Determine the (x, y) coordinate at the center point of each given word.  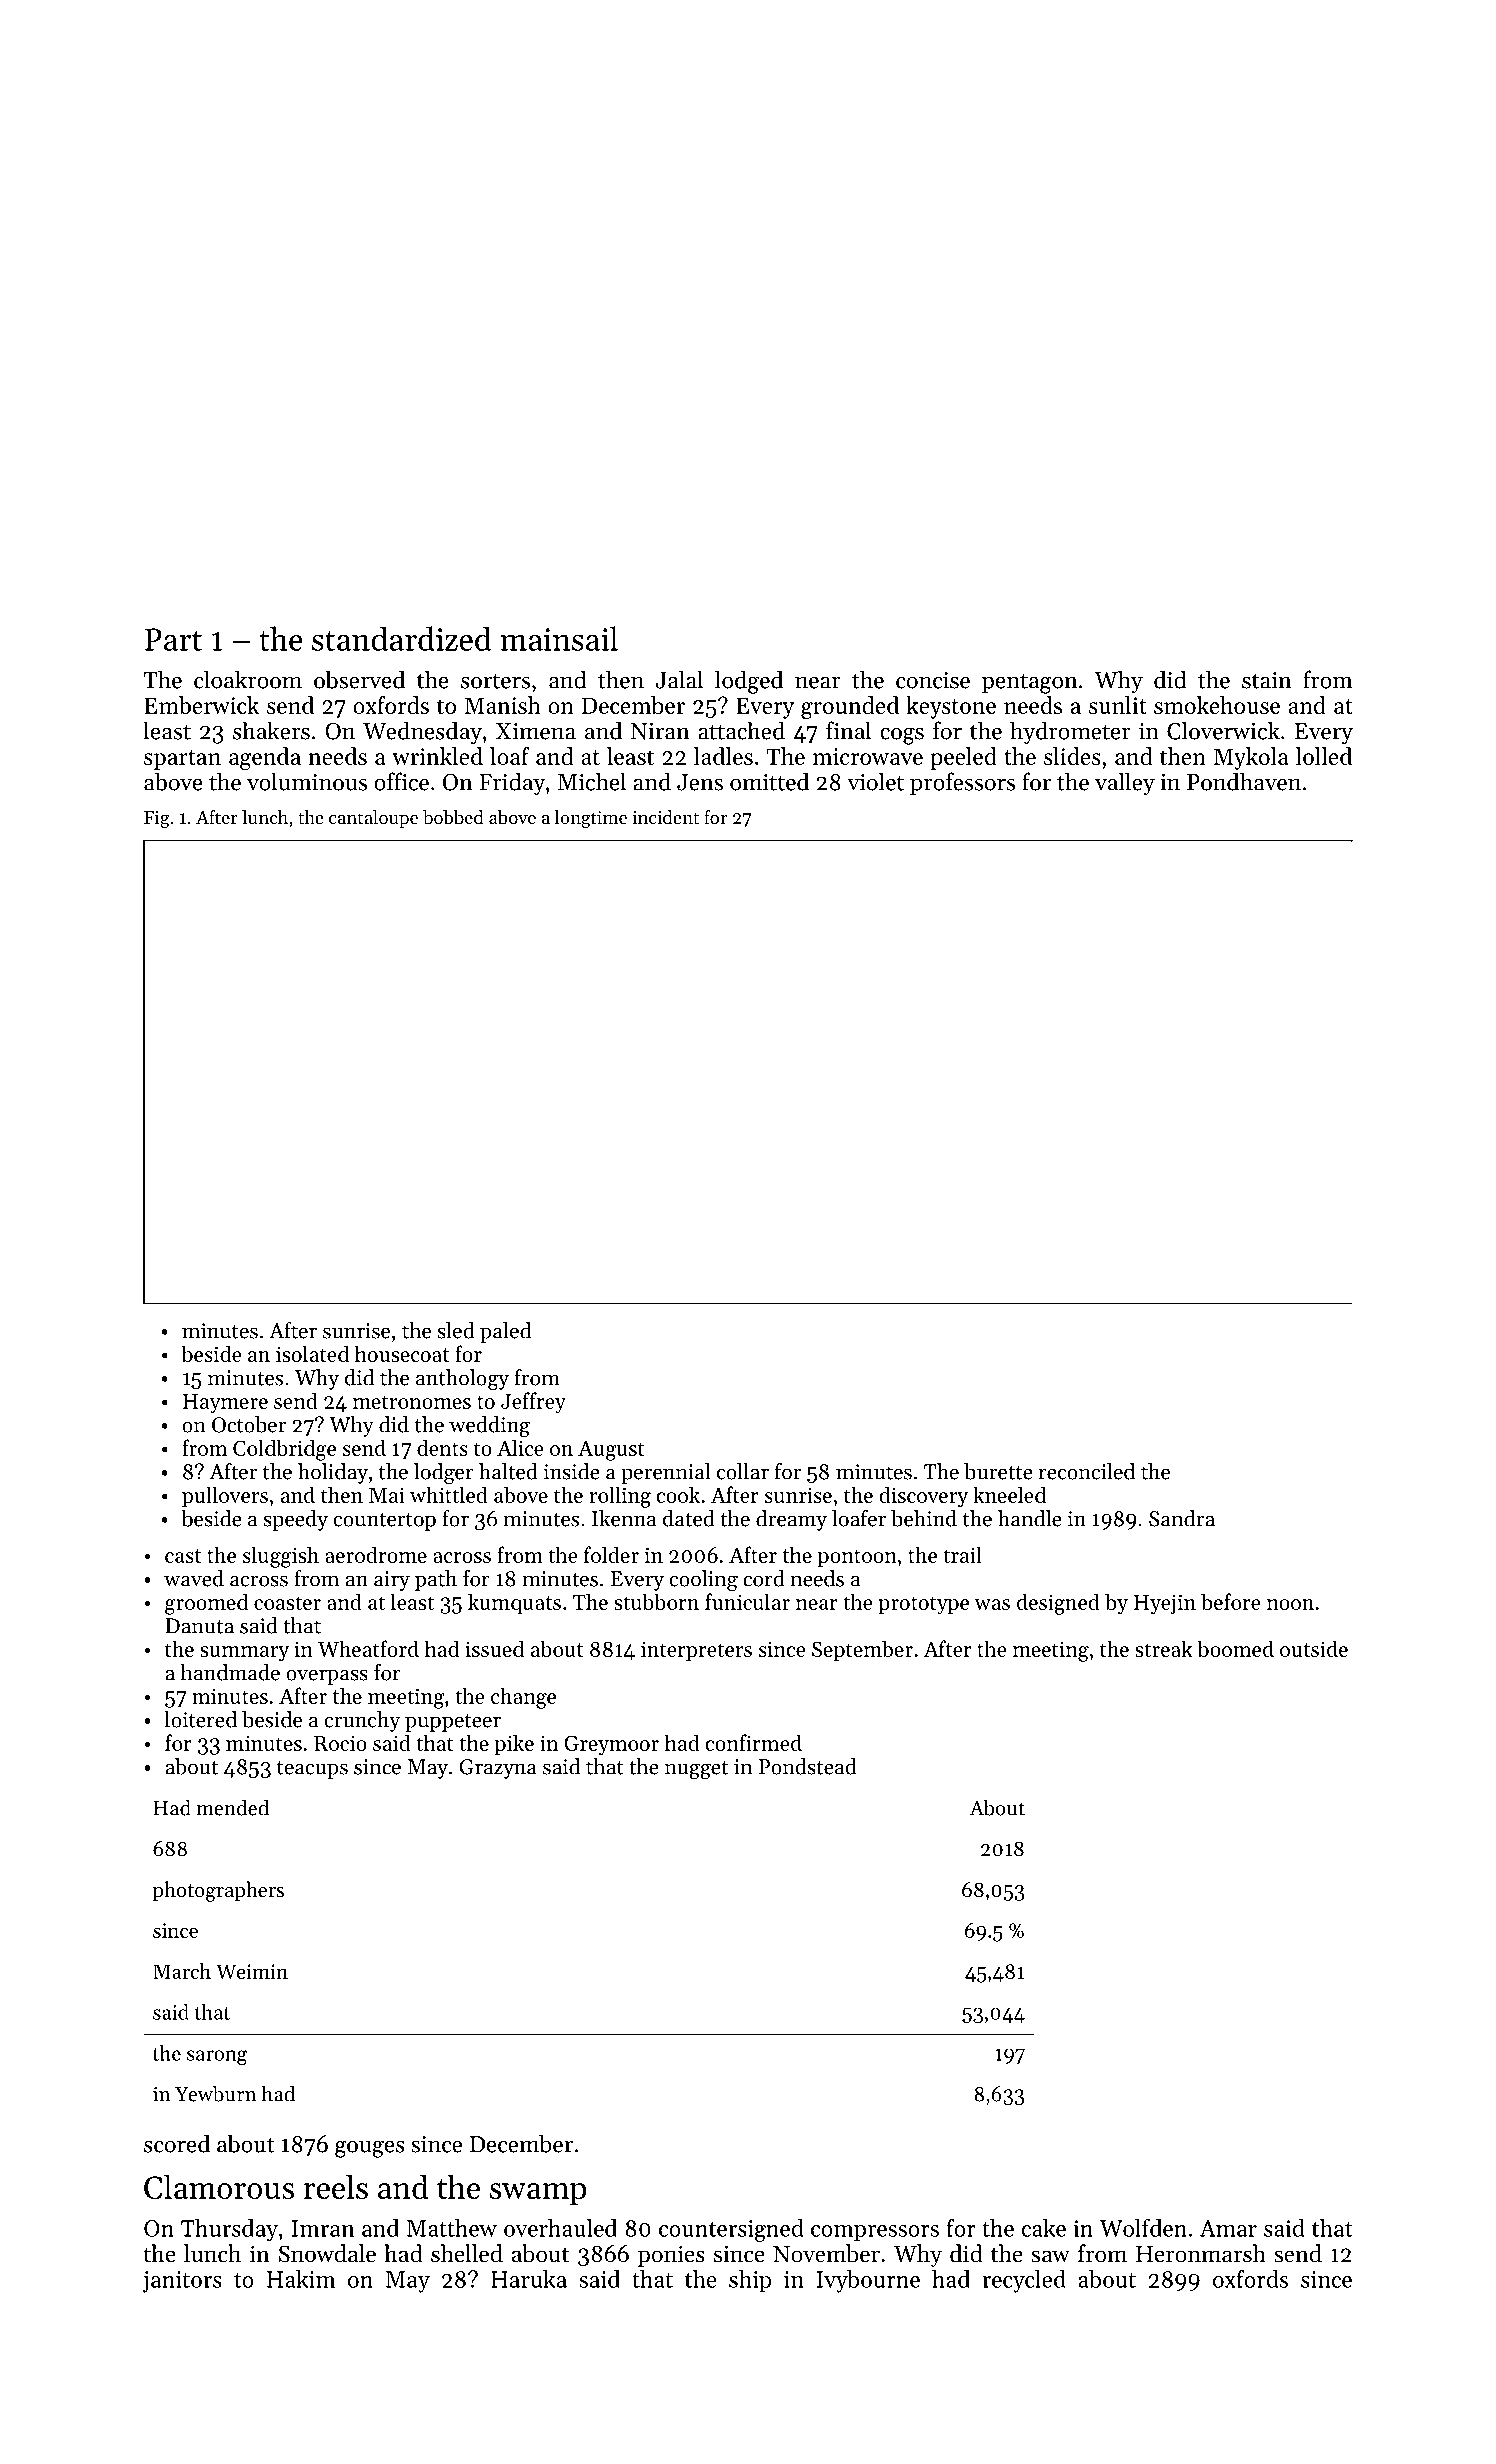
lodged (749, 682)
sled (456, 1330)
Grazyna (498, 1769)
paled (505, 1332)
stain (1267, 680)
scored (177, 2143)
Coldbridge (284, 1450)
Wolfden (1143, 2228)
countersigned (731, 2230)
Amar (1228, 2228)
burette (998, 1471)
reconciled (1087, 1471)
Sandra (1182, 1518)
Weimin (252, 1971)
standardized (401, 638)
